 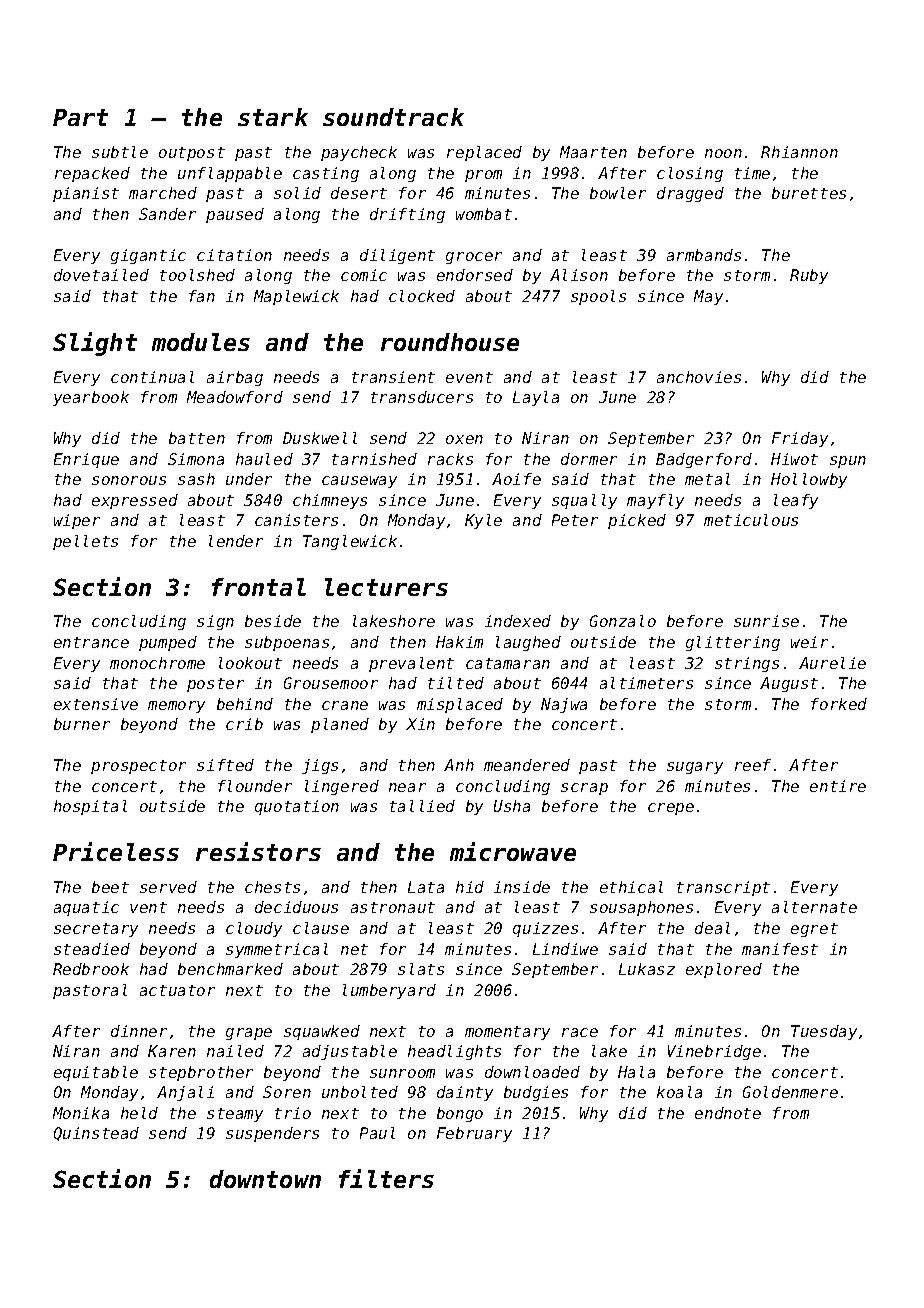 I want to click on Najwa, so click(x=564, y=705).
